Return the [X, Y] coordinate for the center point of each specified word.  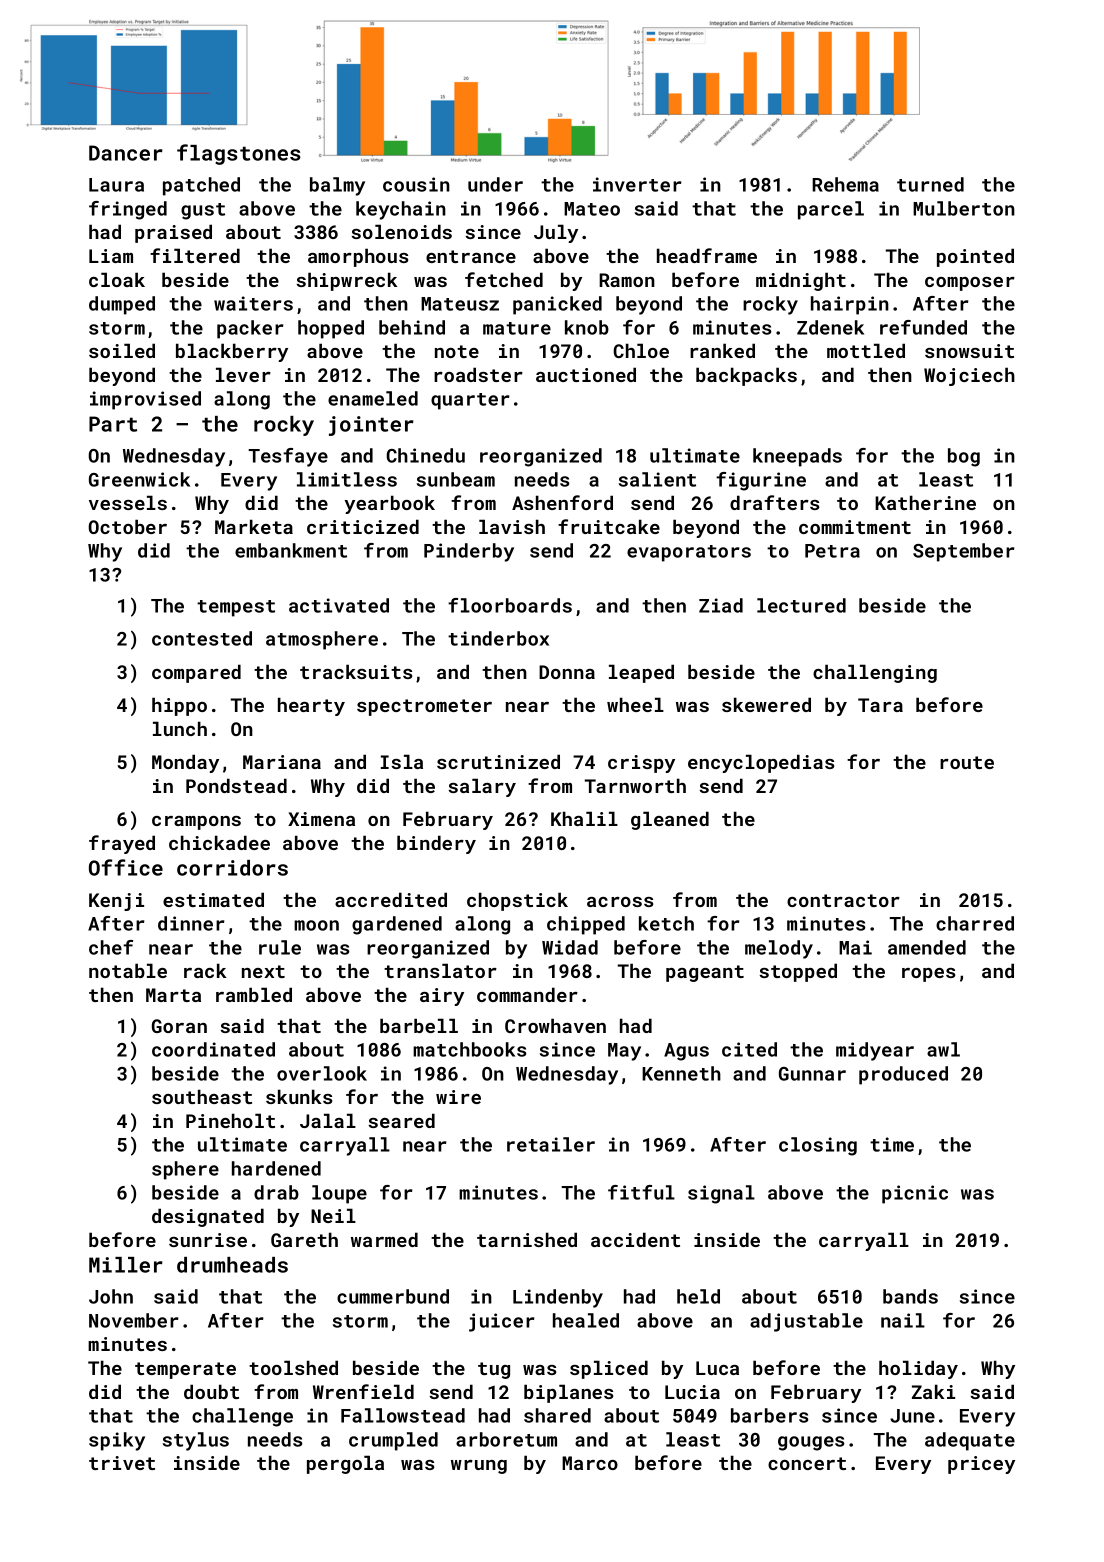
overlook [322, 1073]
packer [250, 329]
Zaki [933, 1391]
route [967, 762]
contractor [843, 900]
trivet [122, 1463]
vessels [128, 502]
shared [557, 1415]
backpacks [746, 376]
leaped [641, 673]
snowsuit [969, 351]
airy [442, 997]
